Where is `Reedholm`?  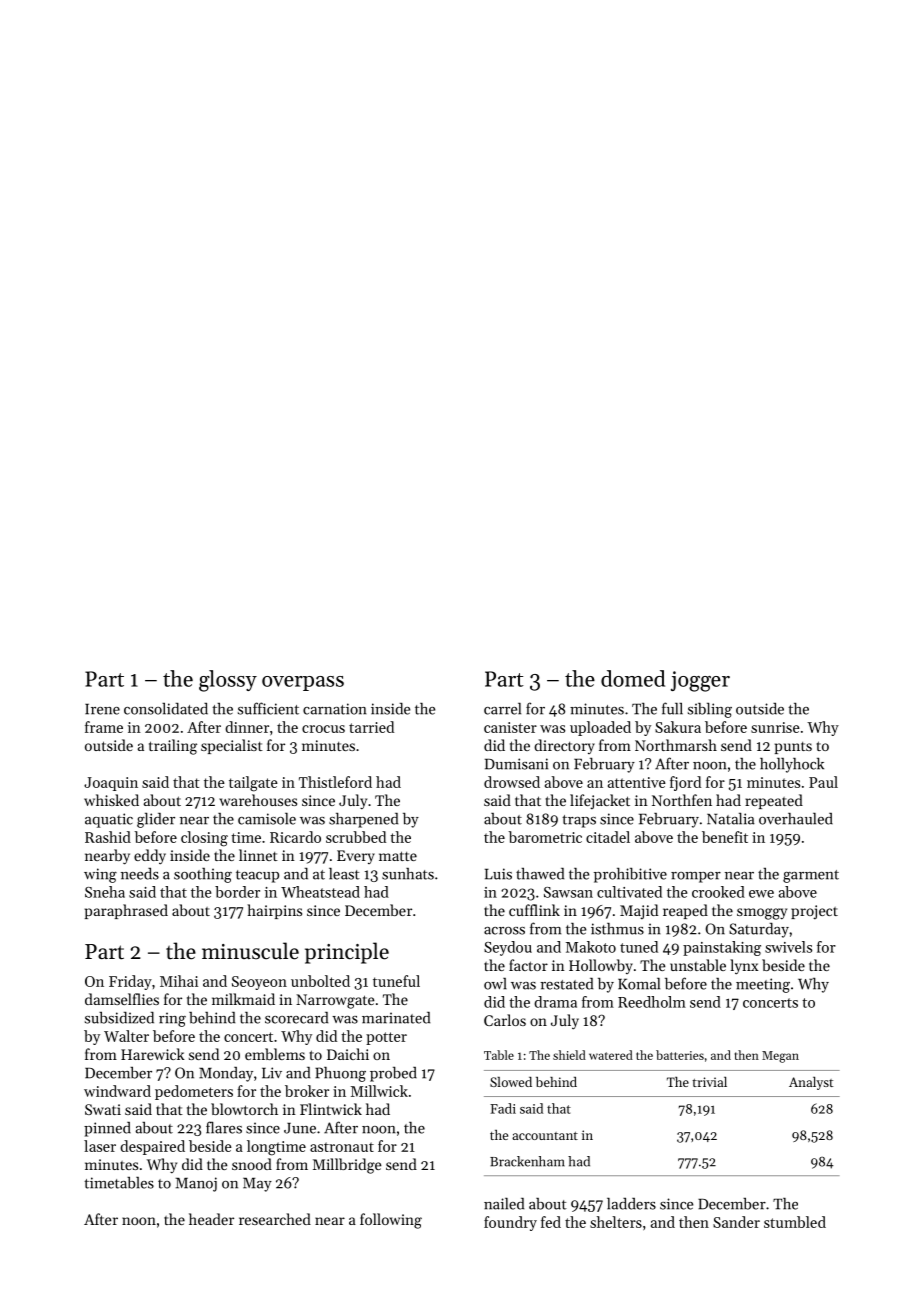
Reedholm is located at coordinates (652, 1002).
